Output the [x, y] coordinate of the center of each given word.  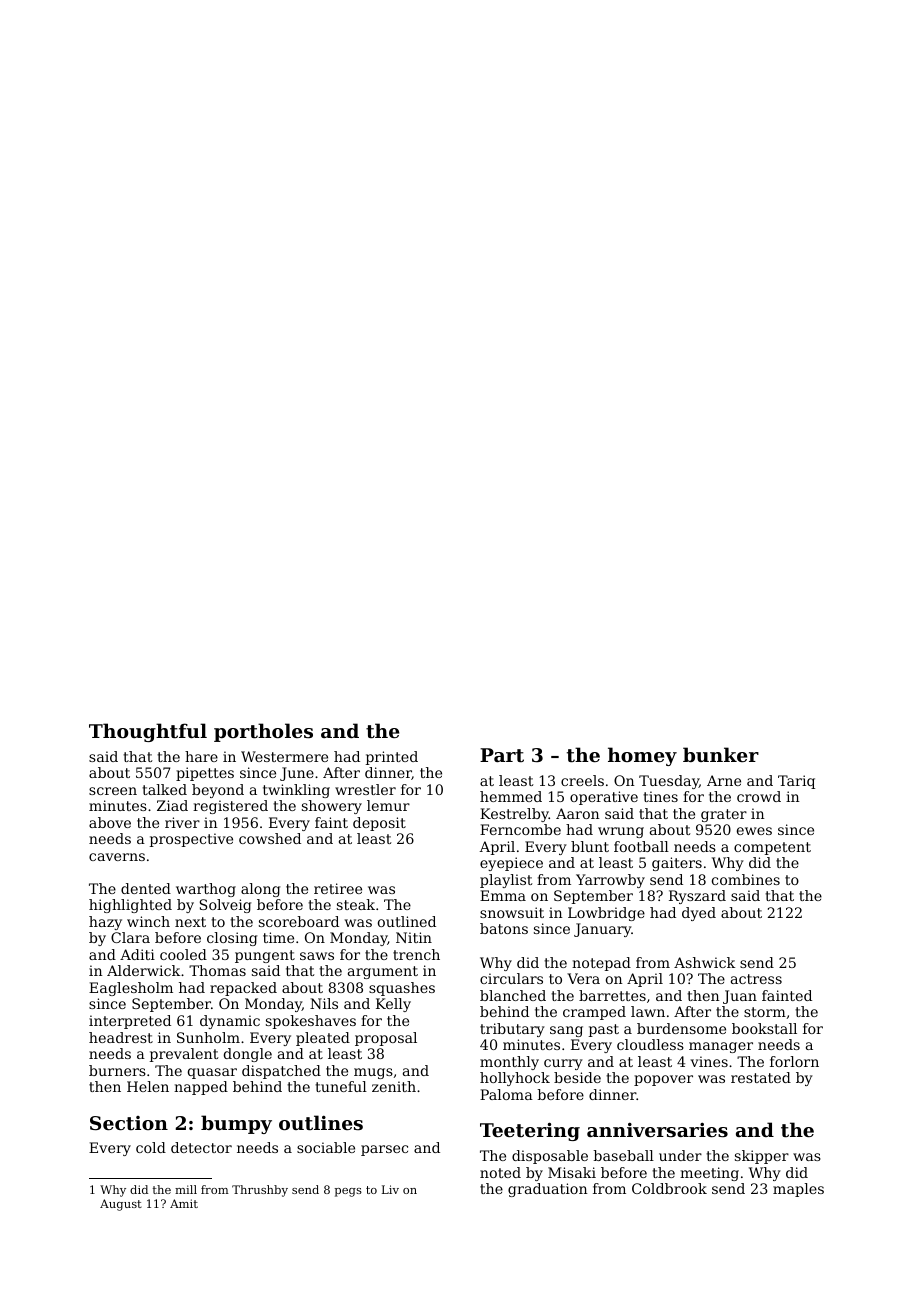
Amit [184, 1203]
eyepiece [511, 864]
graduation [548, 1190]
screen [113, 791]
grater [724, 815]
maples [798, 1190]
